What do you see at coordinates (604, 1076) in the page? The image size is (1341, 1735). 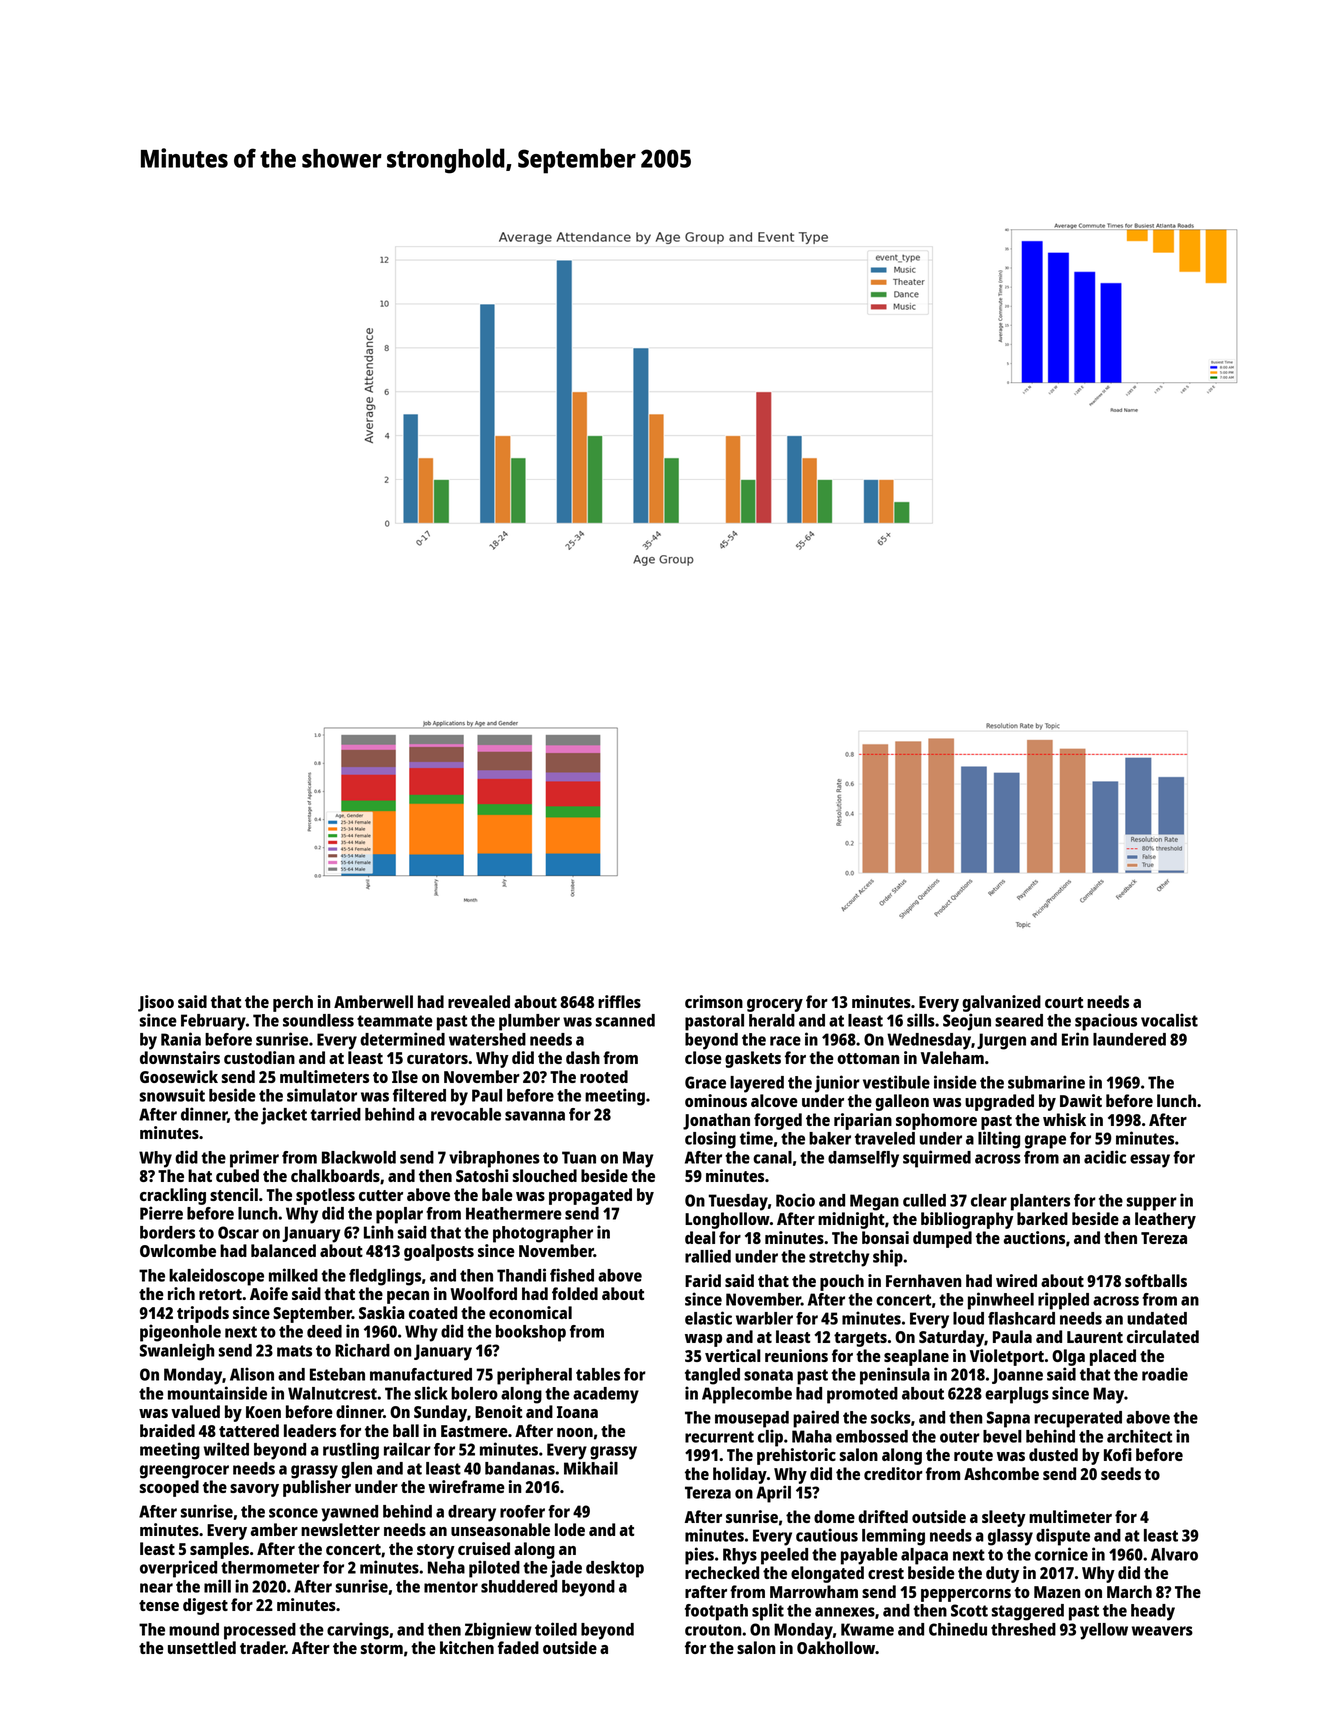 I see `rooted` at bounding box center [604, 1076].
